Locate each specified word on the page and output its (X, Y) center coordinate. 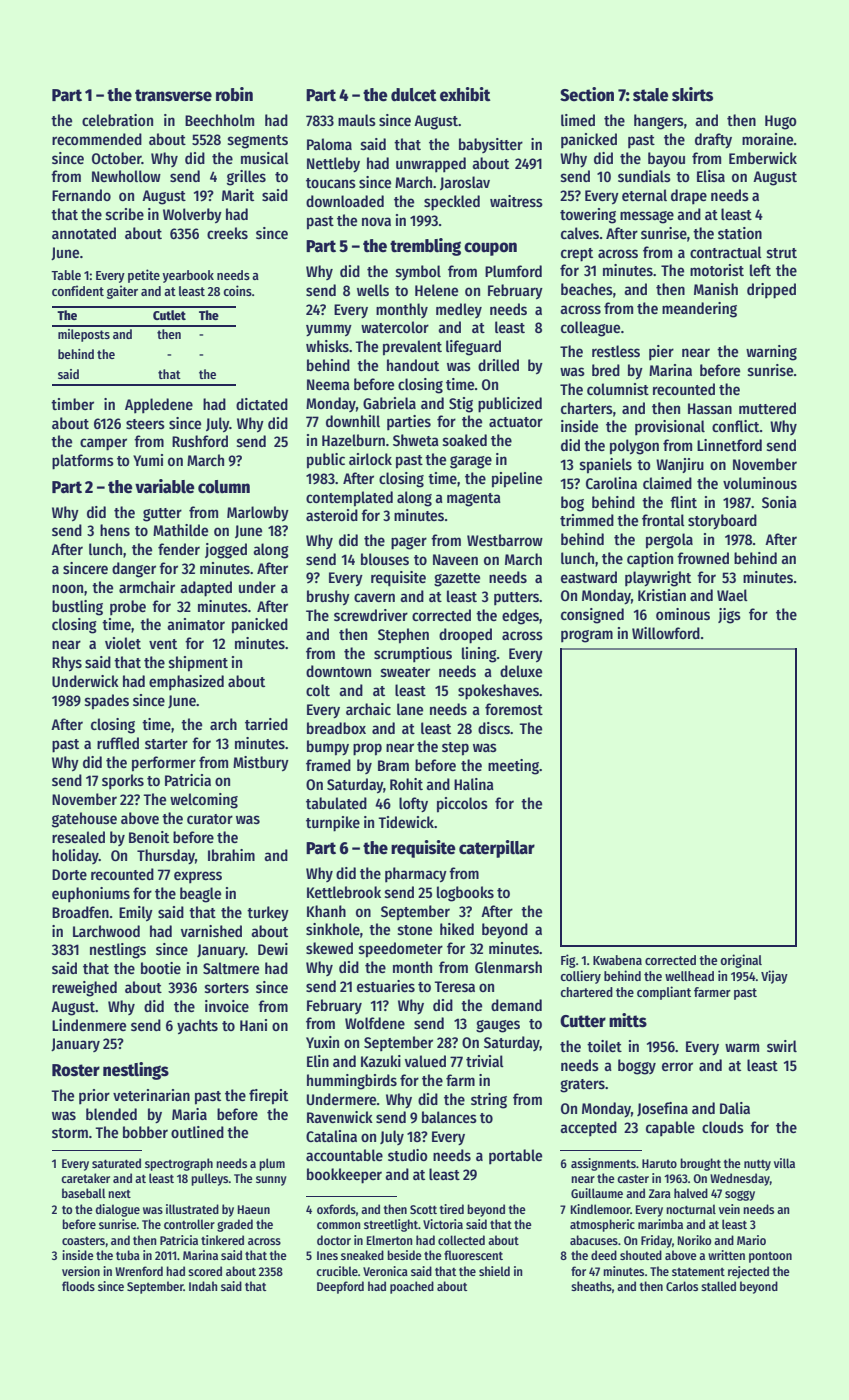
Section (587, 94)
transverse (173, 95)
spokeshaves (498, 692)
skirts (692, 94)
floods (78, 1286)
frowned (703, 558)
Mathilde (180, 530)
